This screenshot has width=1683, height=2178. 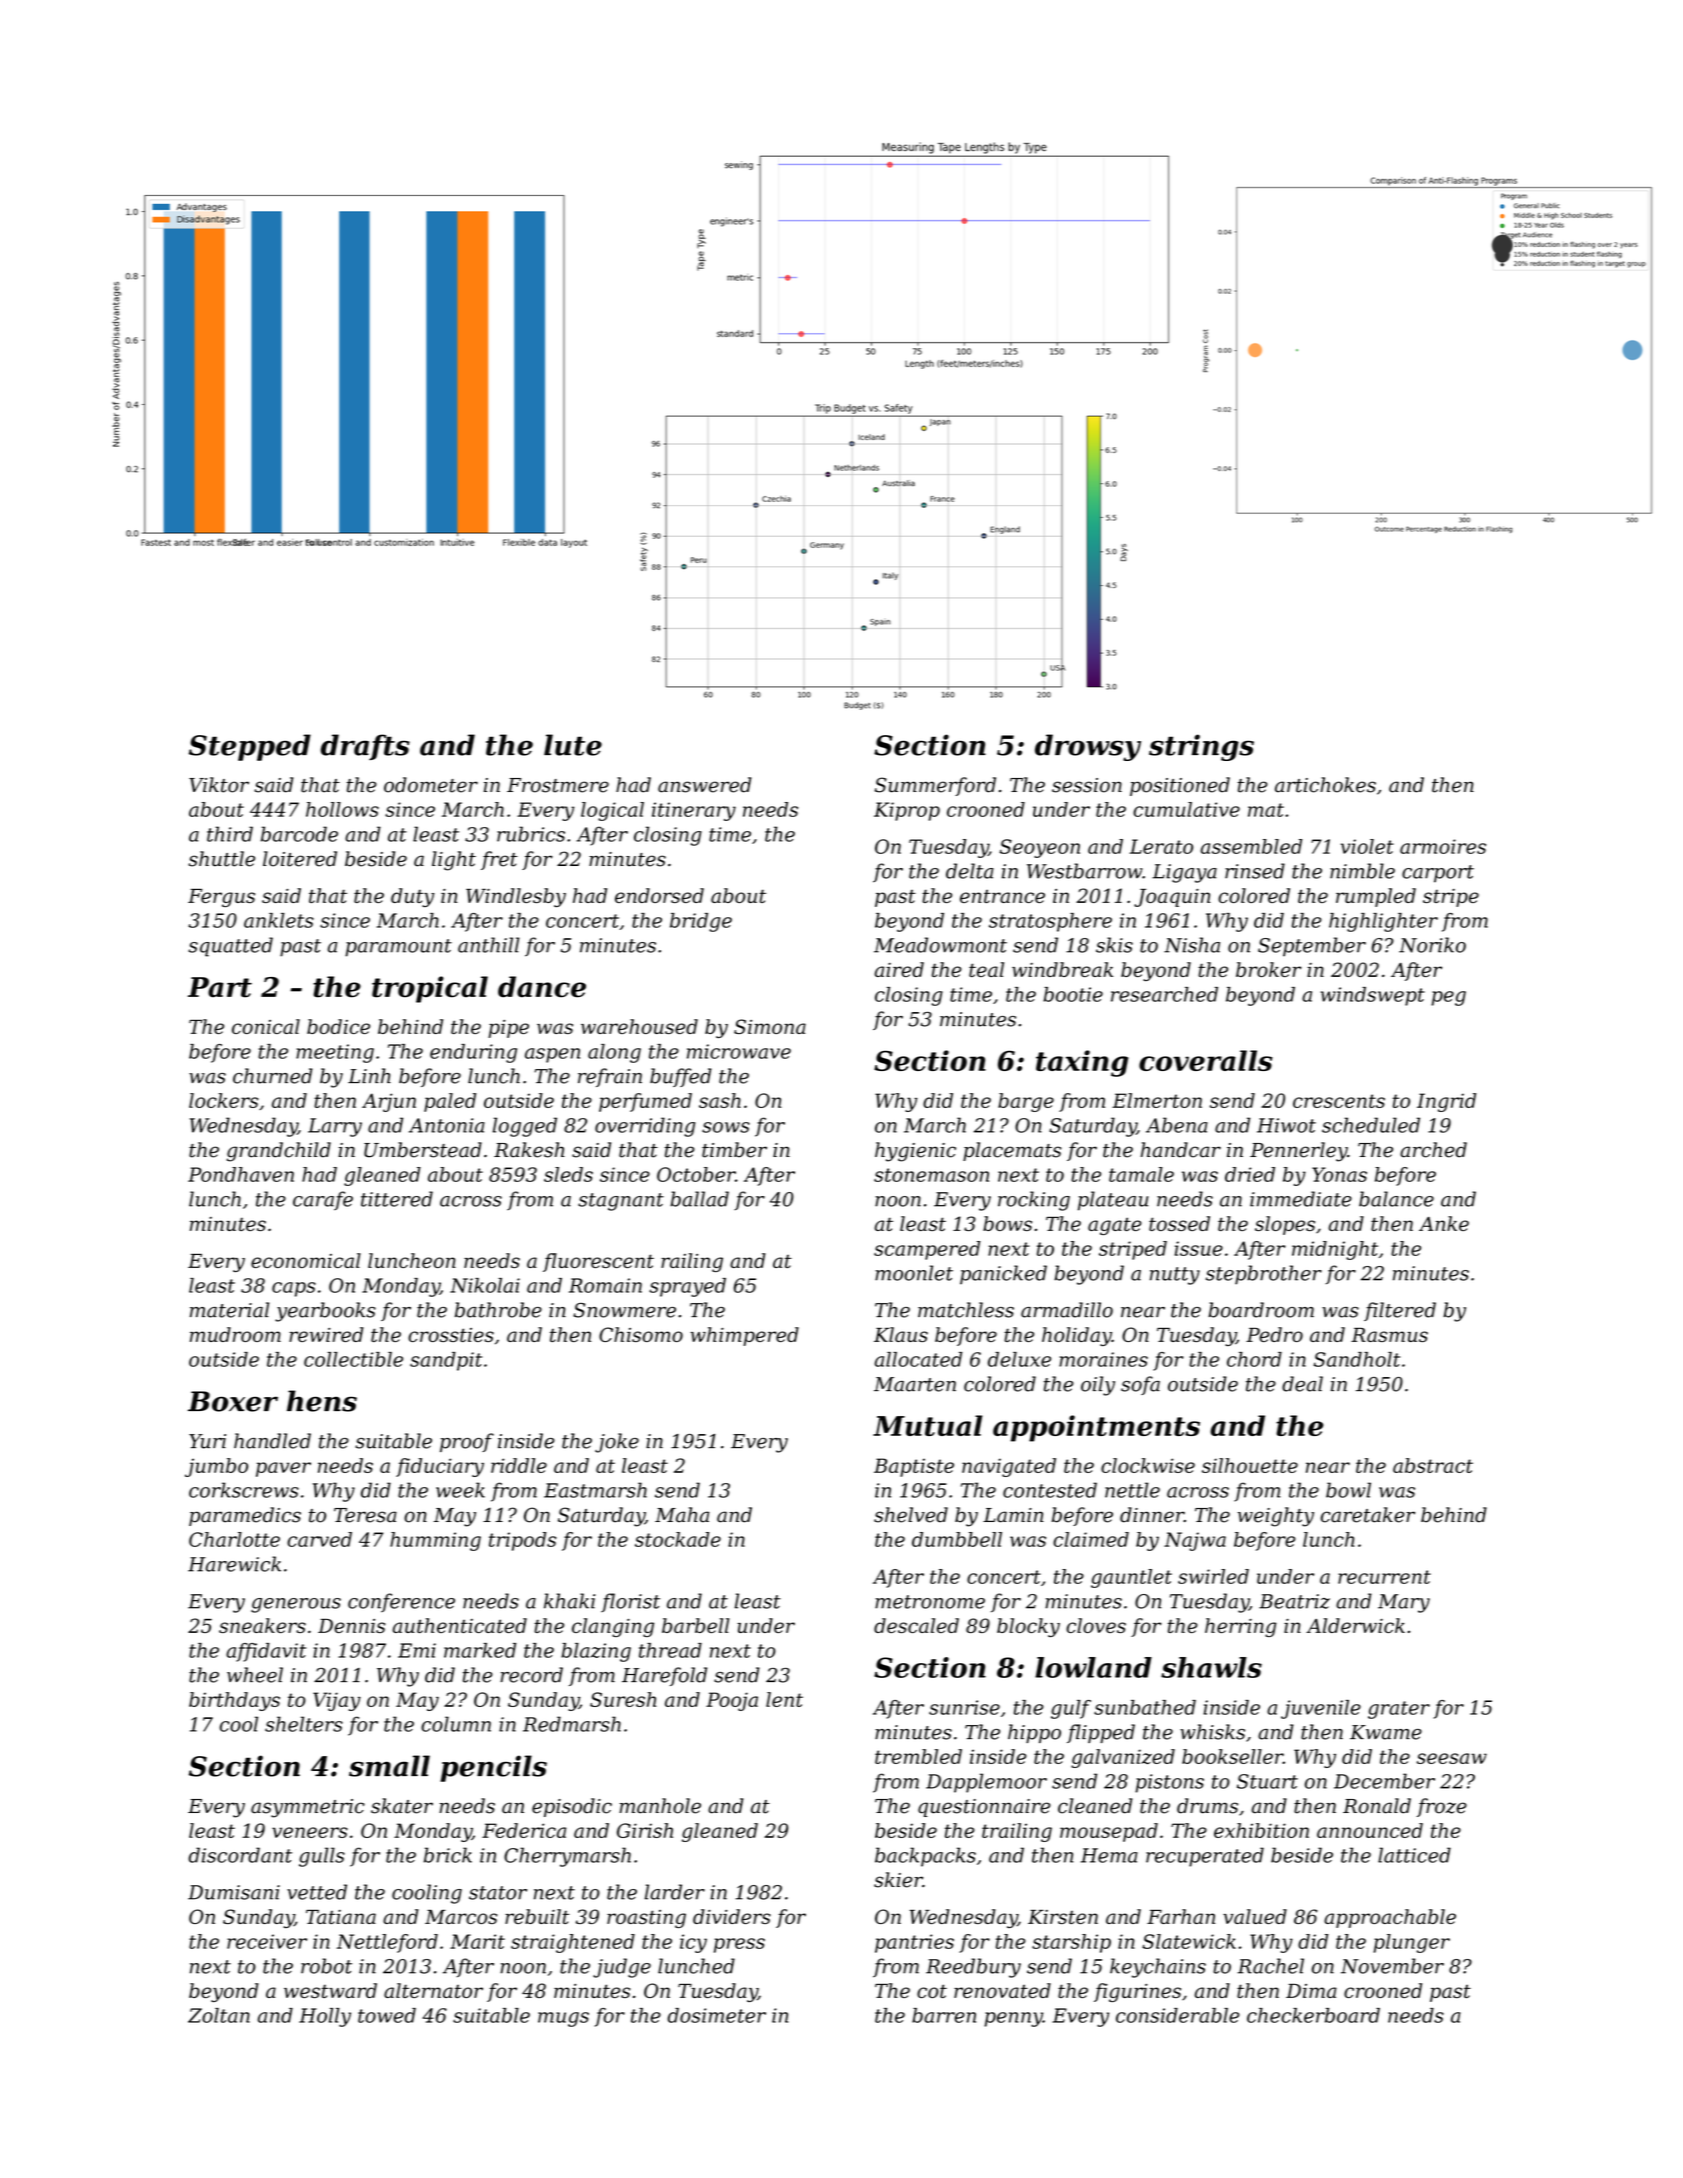 What do you see at coordinates (531, 834) in the screenshot?
I see `rubrics` at bounding box center [531, 834].
